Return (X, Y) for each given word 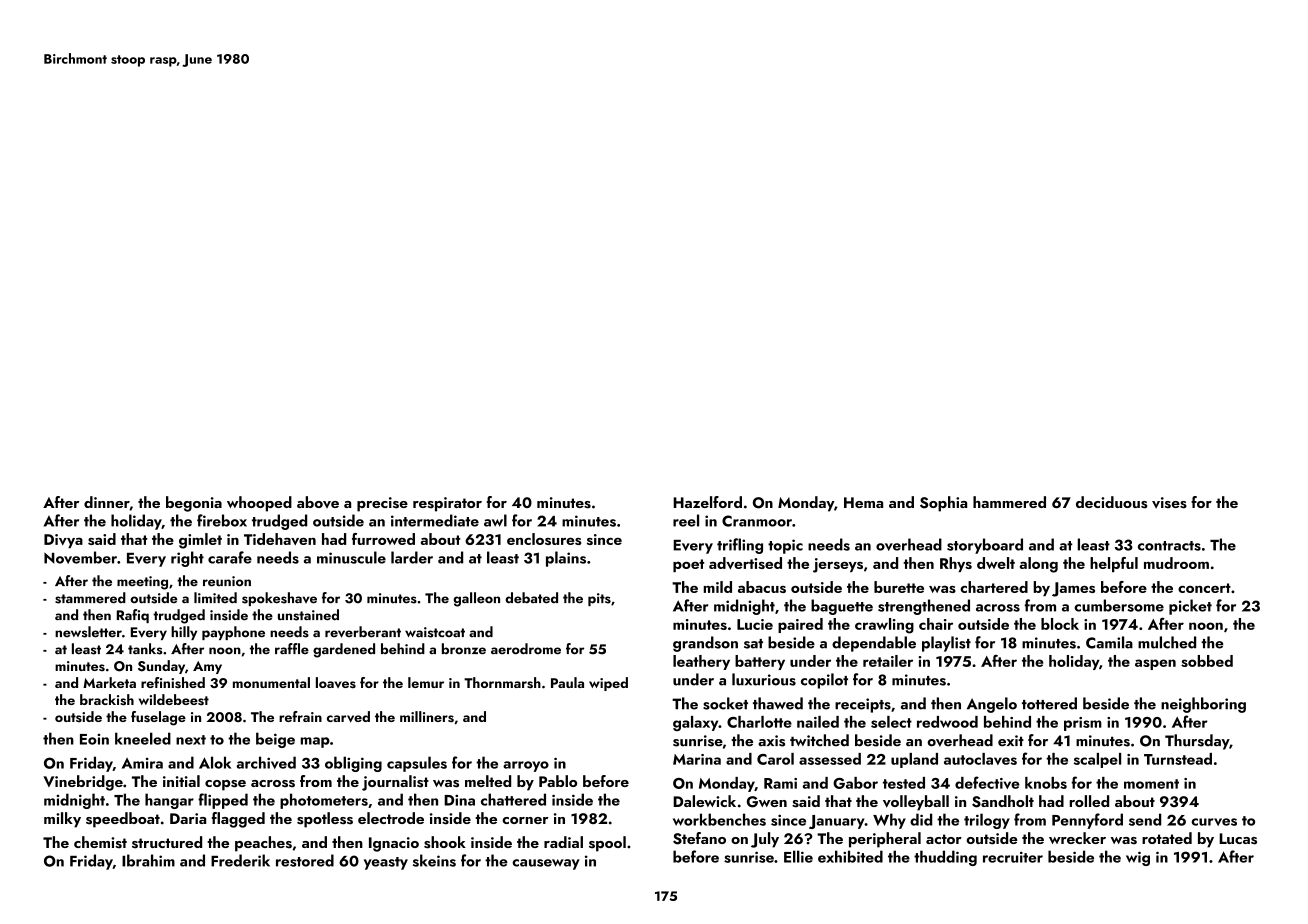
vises (1169, 503)
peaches (263, 844)
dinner (107, 503)
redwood (947, 722)
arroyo (526, 766)
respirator (447, 504)
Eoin (94, 739)
